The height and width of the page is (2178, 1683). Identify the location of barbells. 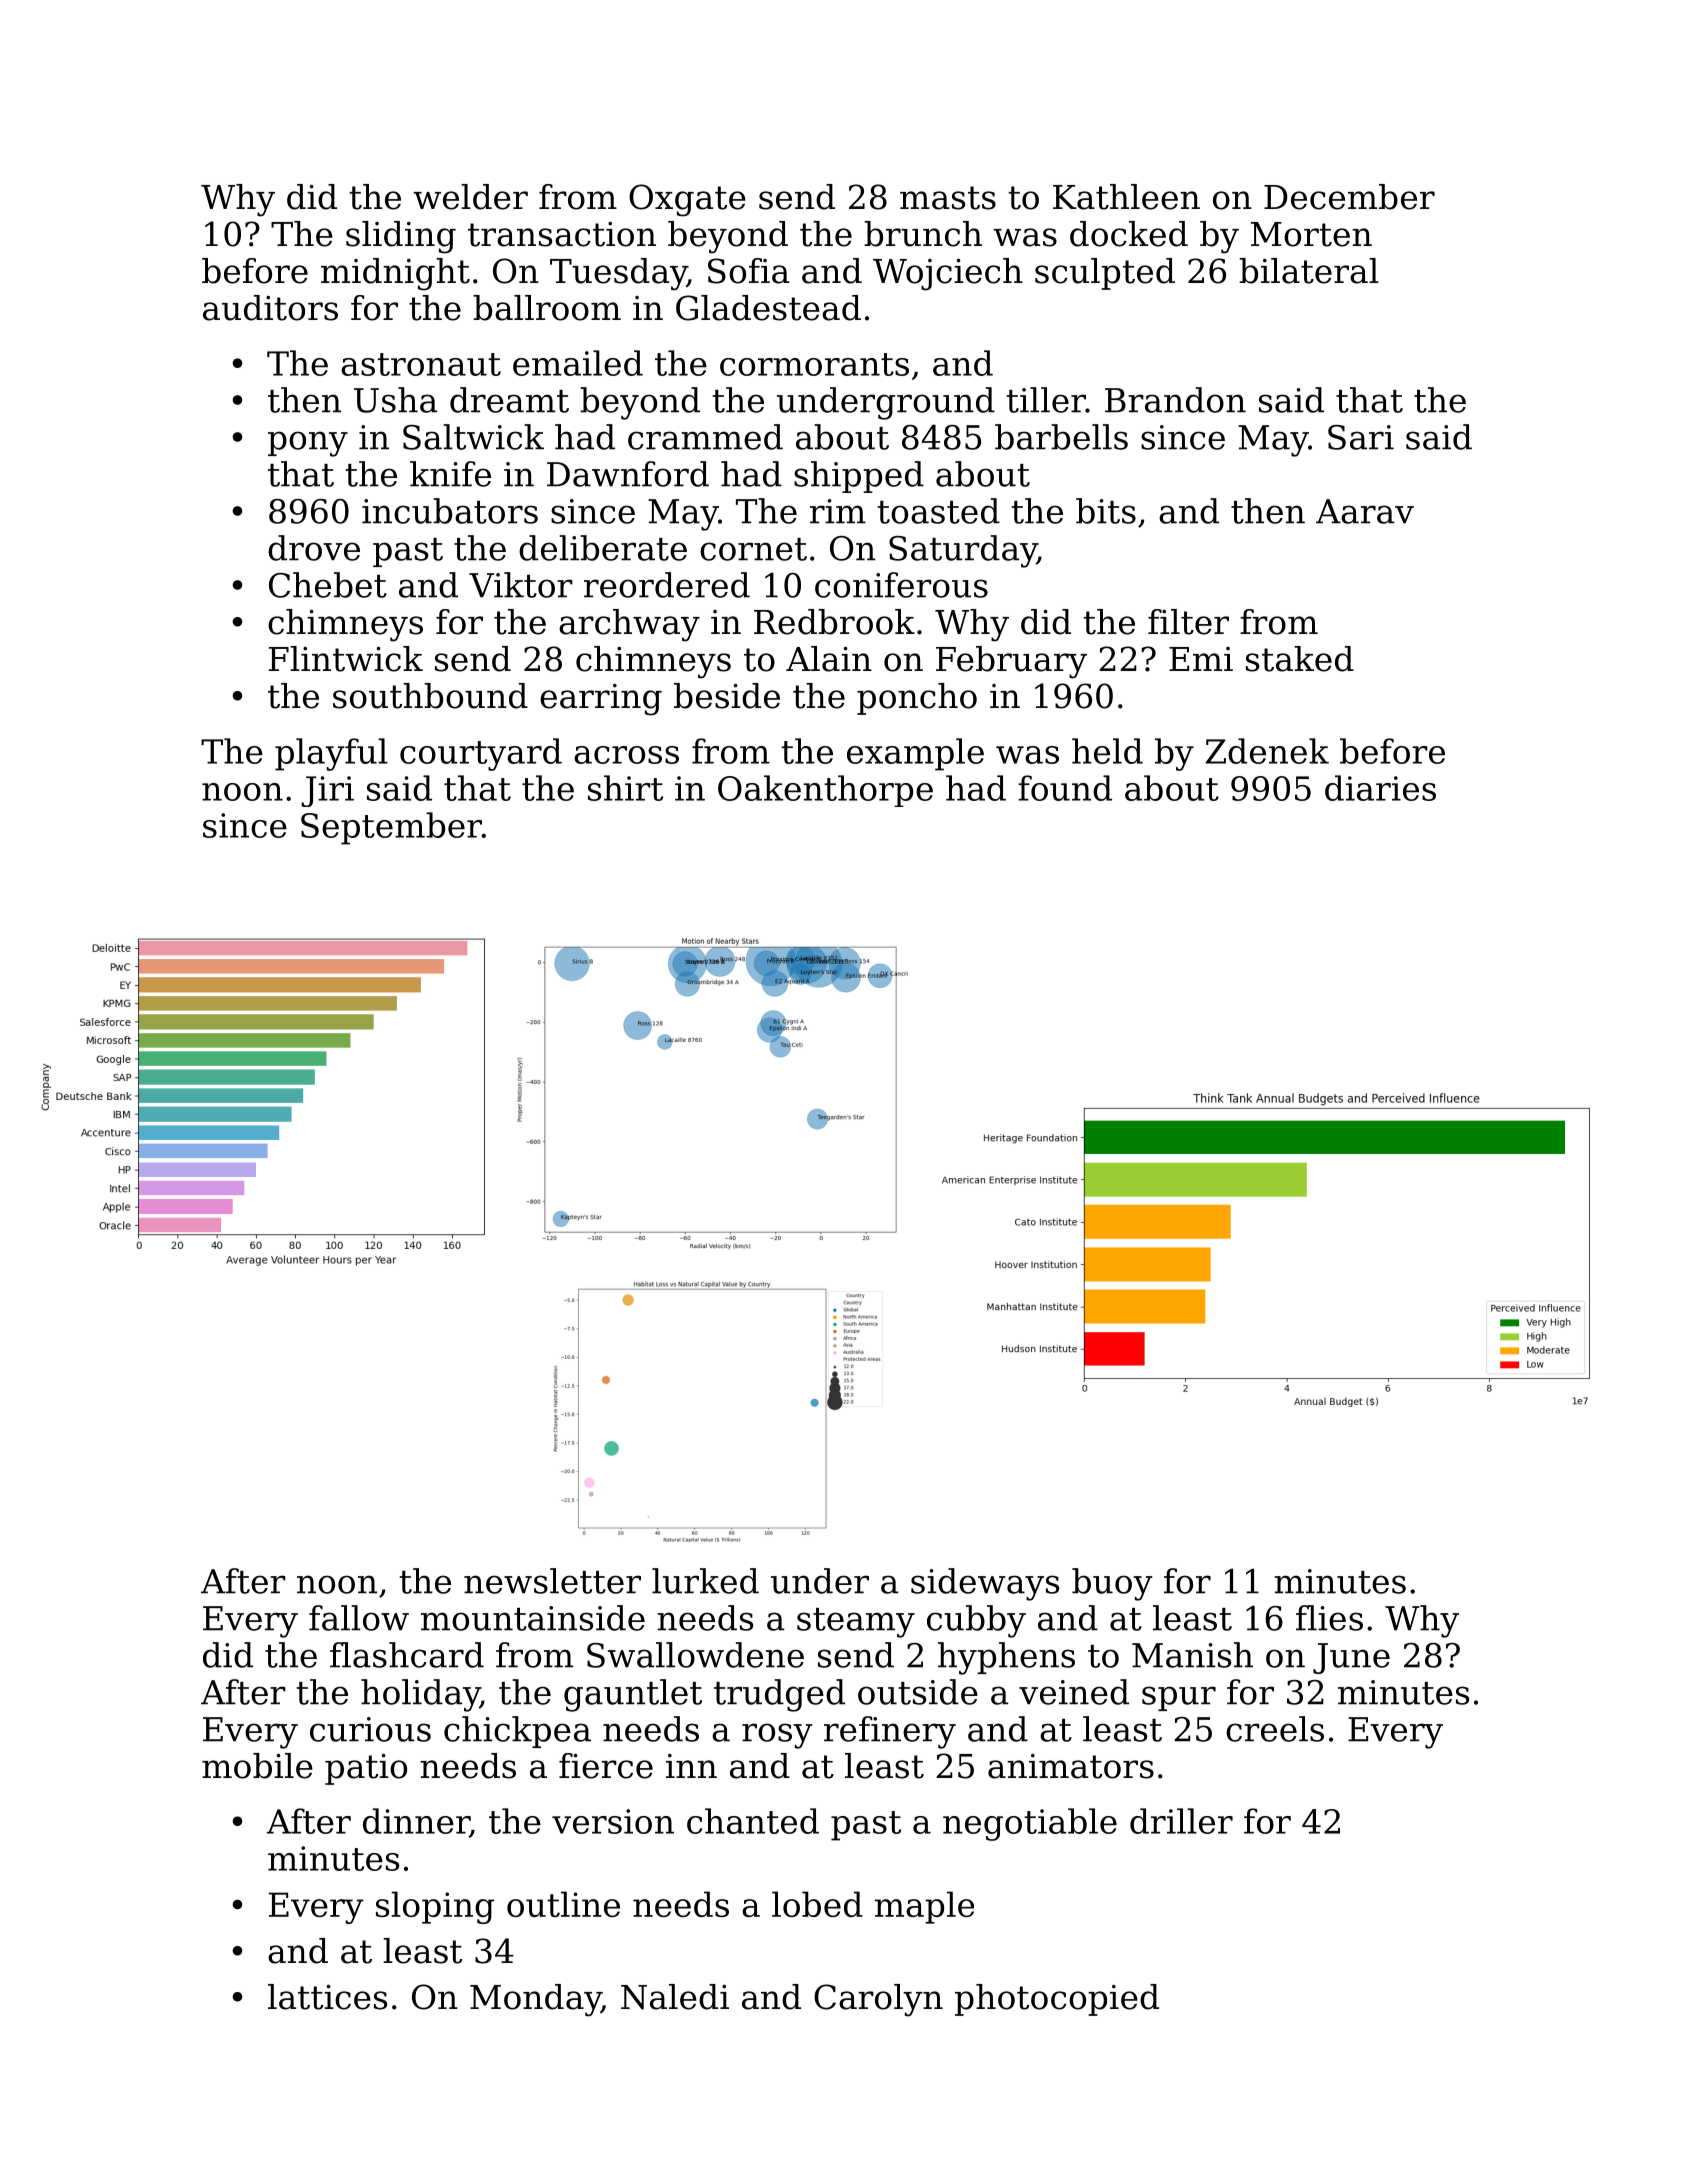
(1061, 437).
